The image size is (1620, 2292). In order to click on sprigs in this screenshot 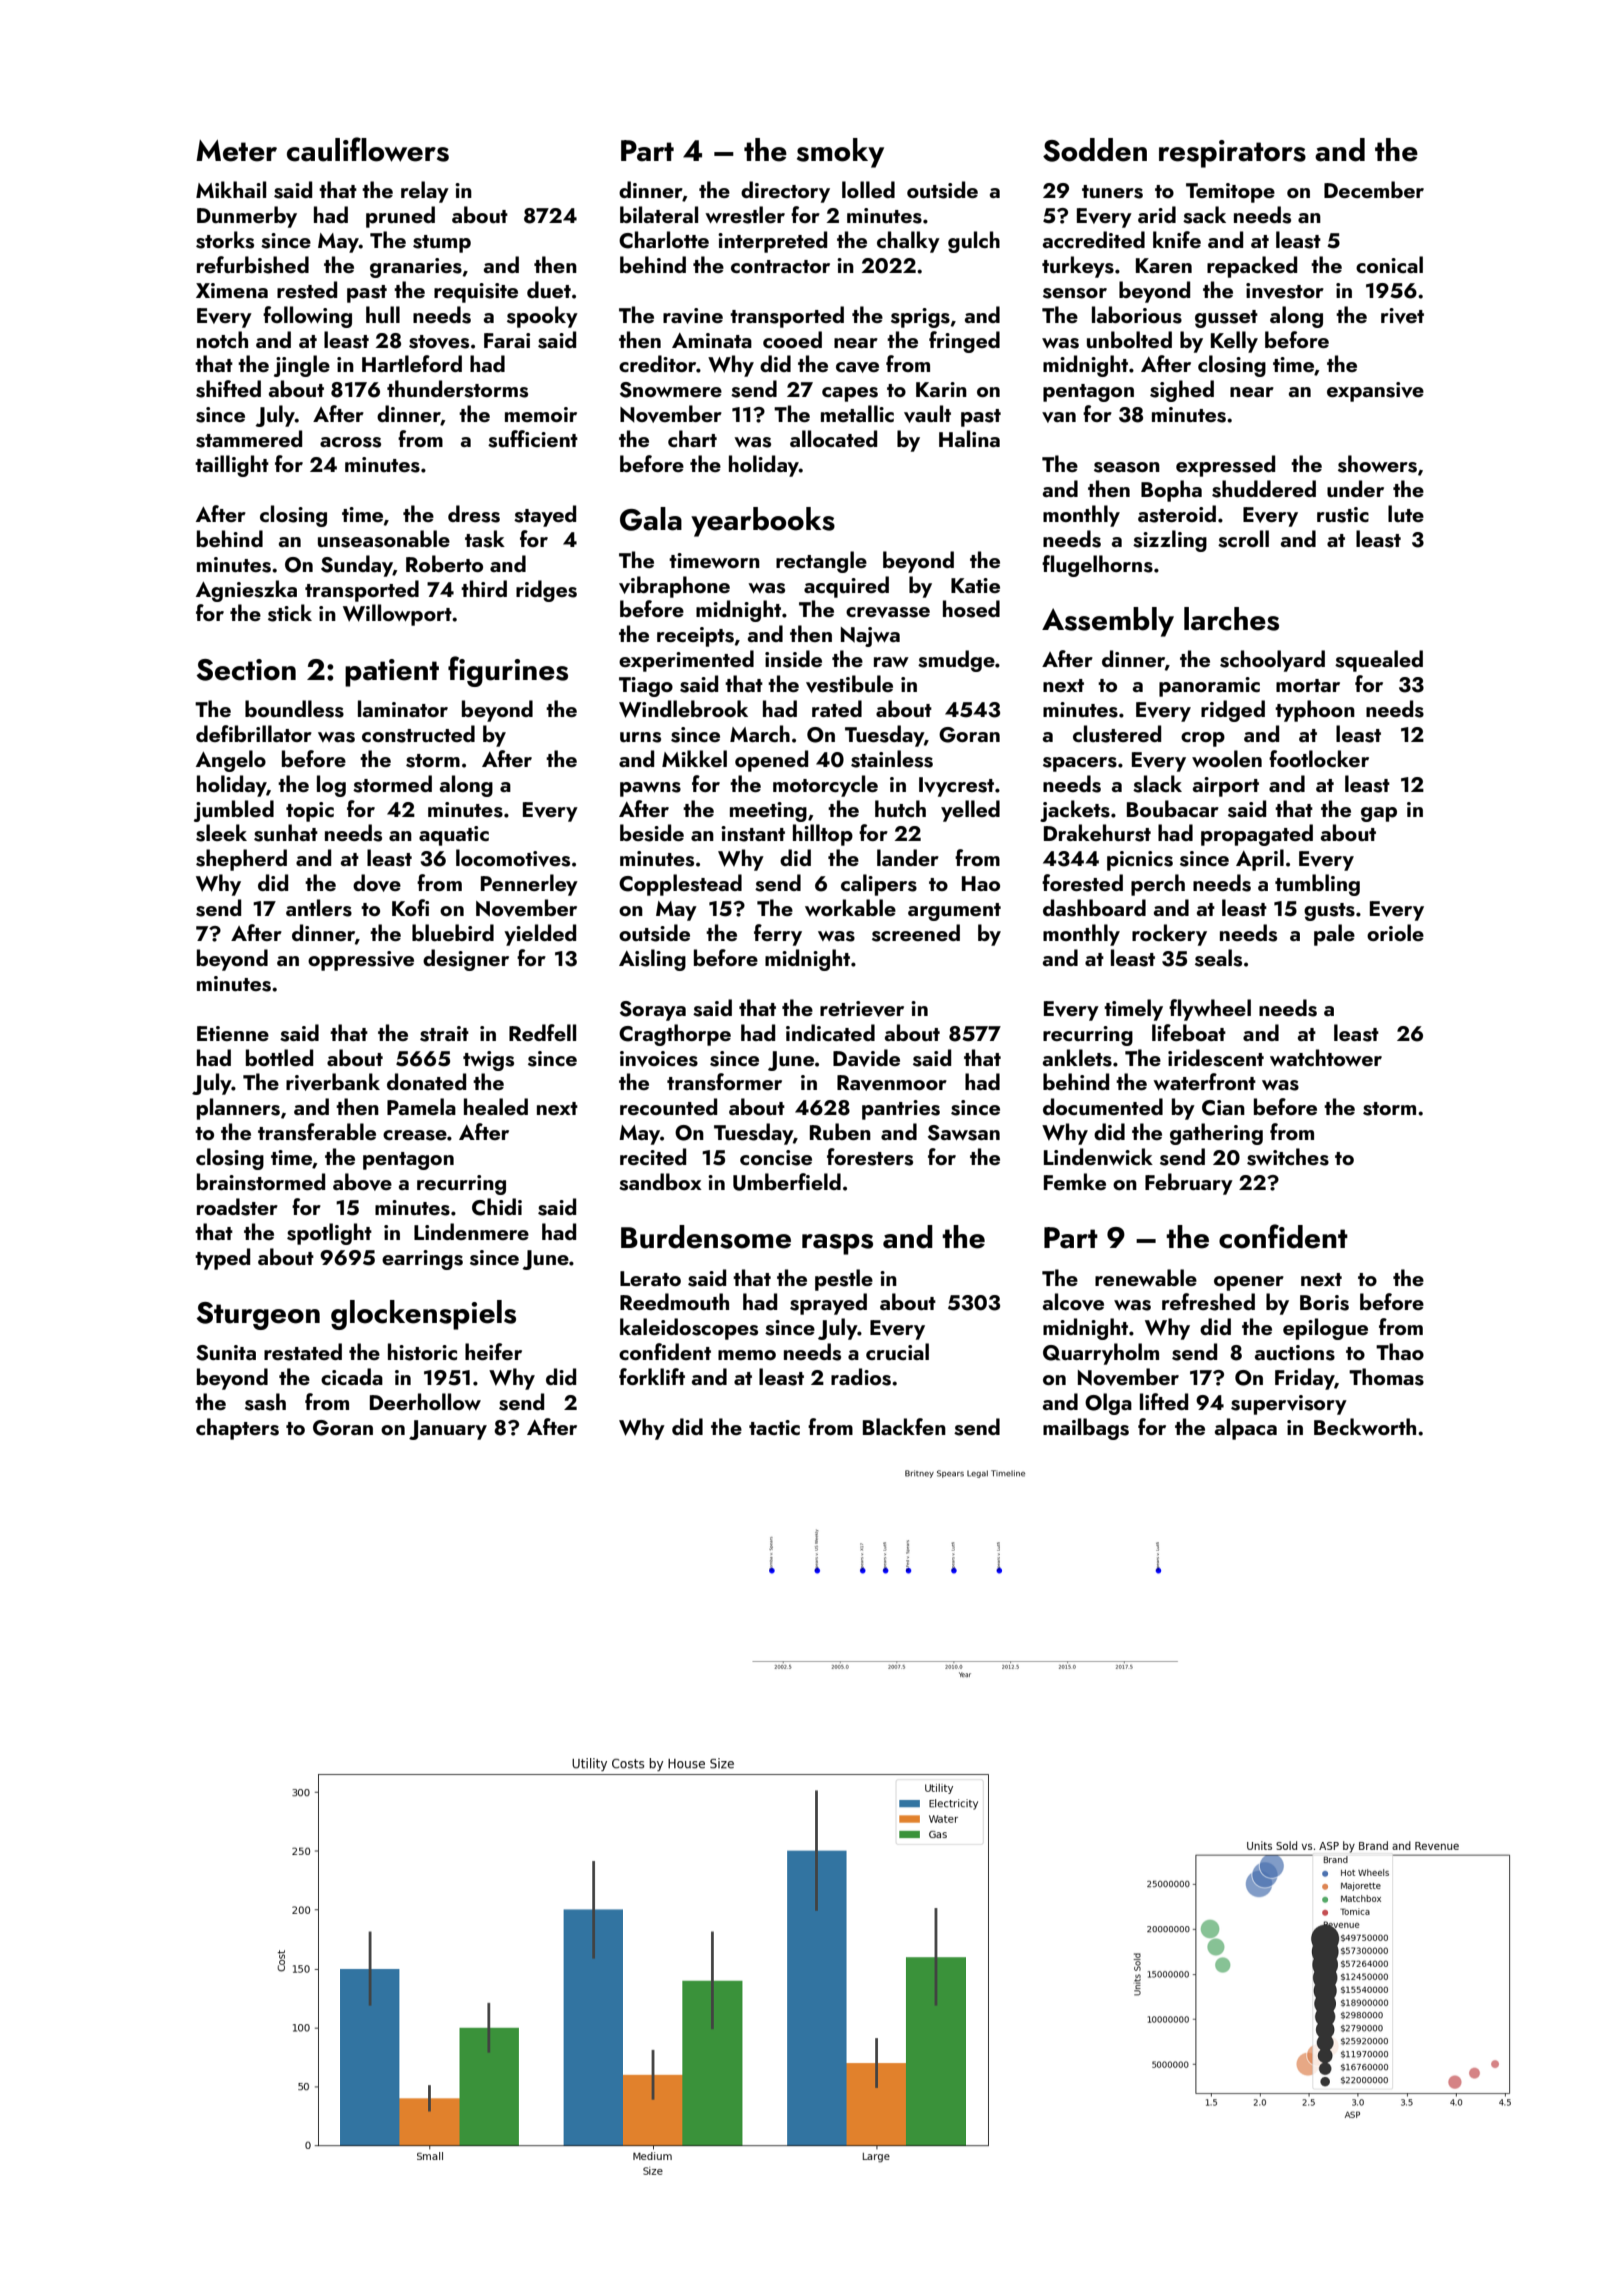, I will do `click(920, 318)`.
